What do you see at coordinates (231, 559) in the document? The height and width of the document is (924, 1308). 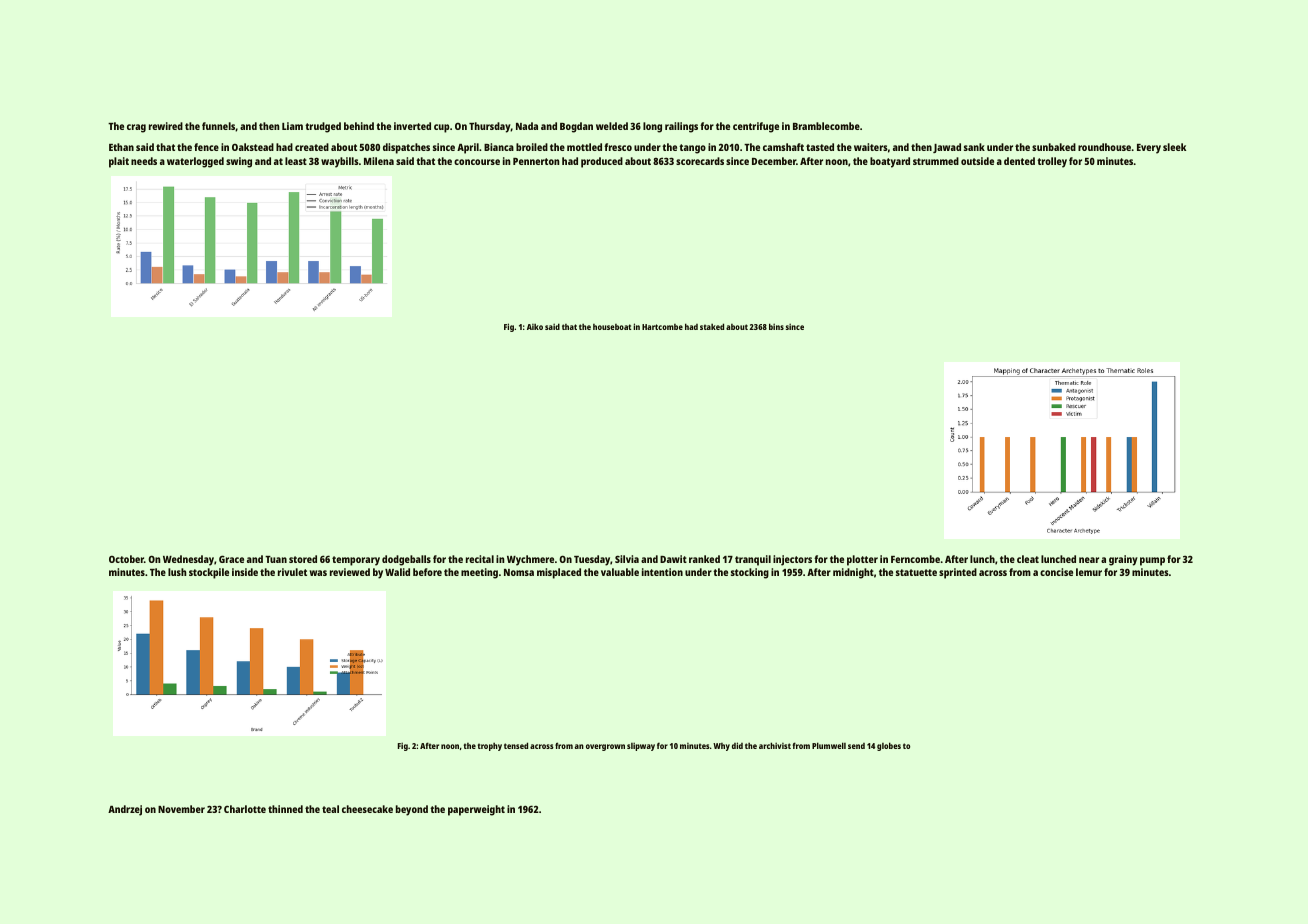 I see `Grace` at bounding box center [231, 559].
